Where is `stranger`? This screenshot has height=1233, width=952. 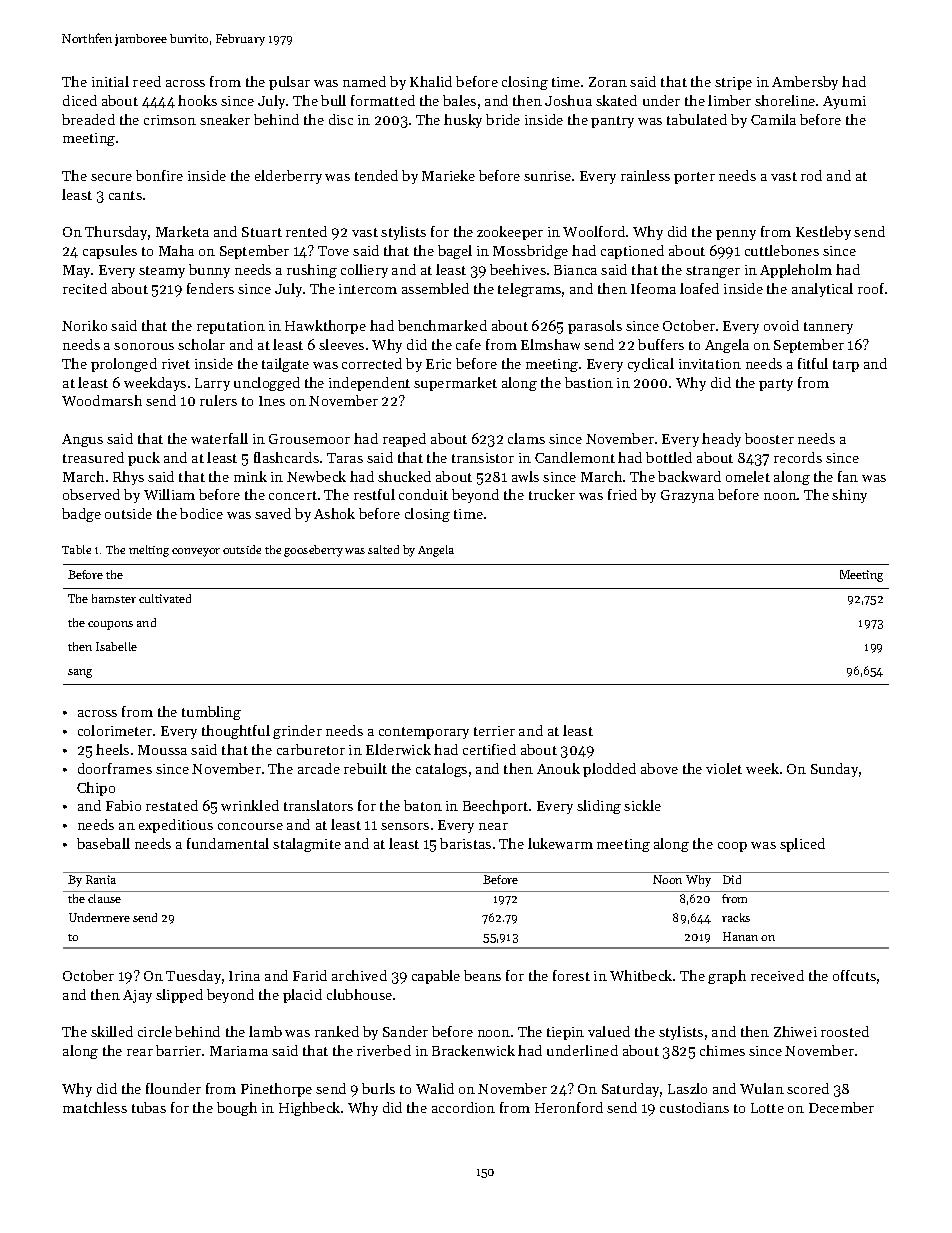 stranger is located at coordinates (713, 272).
